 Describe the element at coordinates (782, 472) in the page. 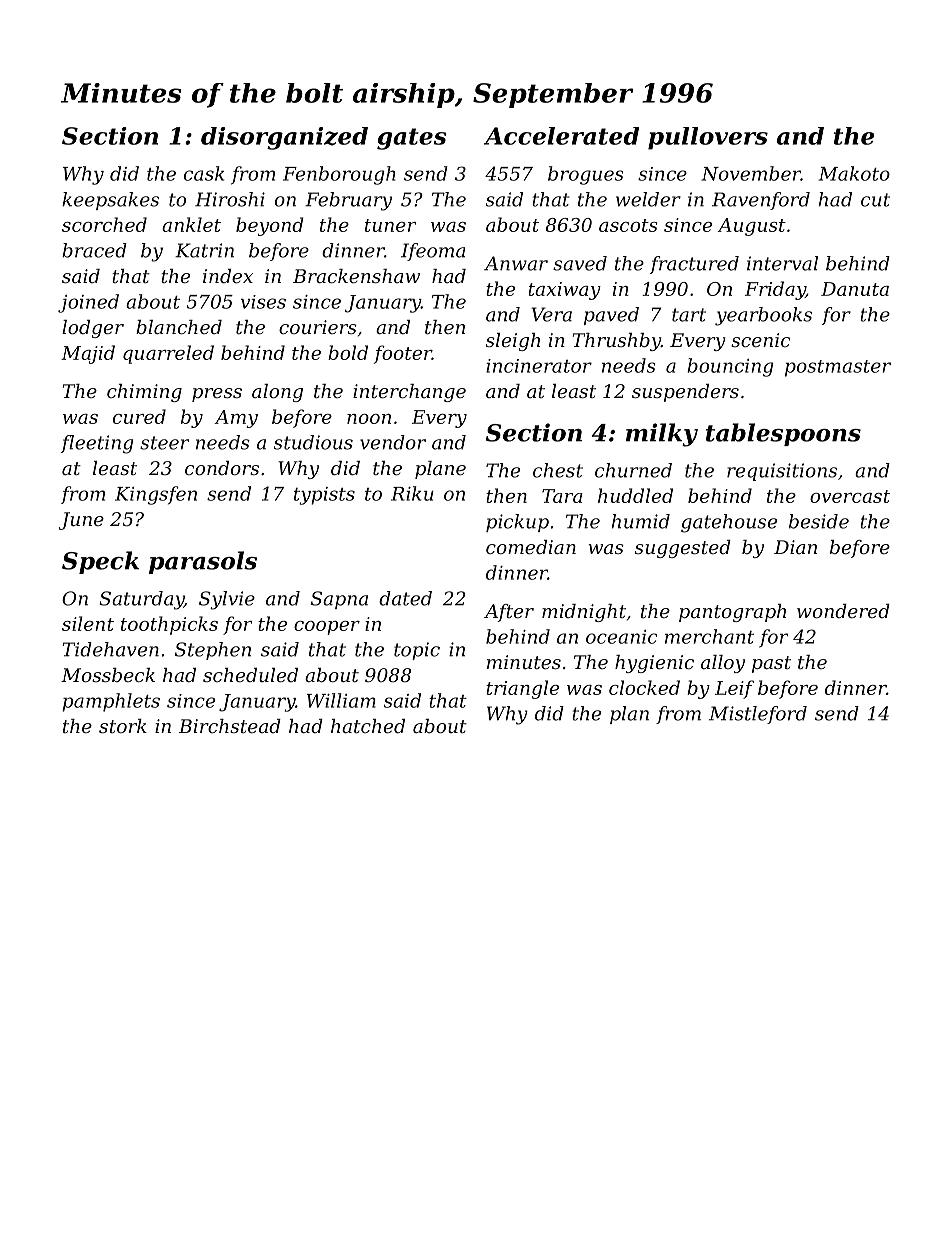

I see `requisitions` at that location.
